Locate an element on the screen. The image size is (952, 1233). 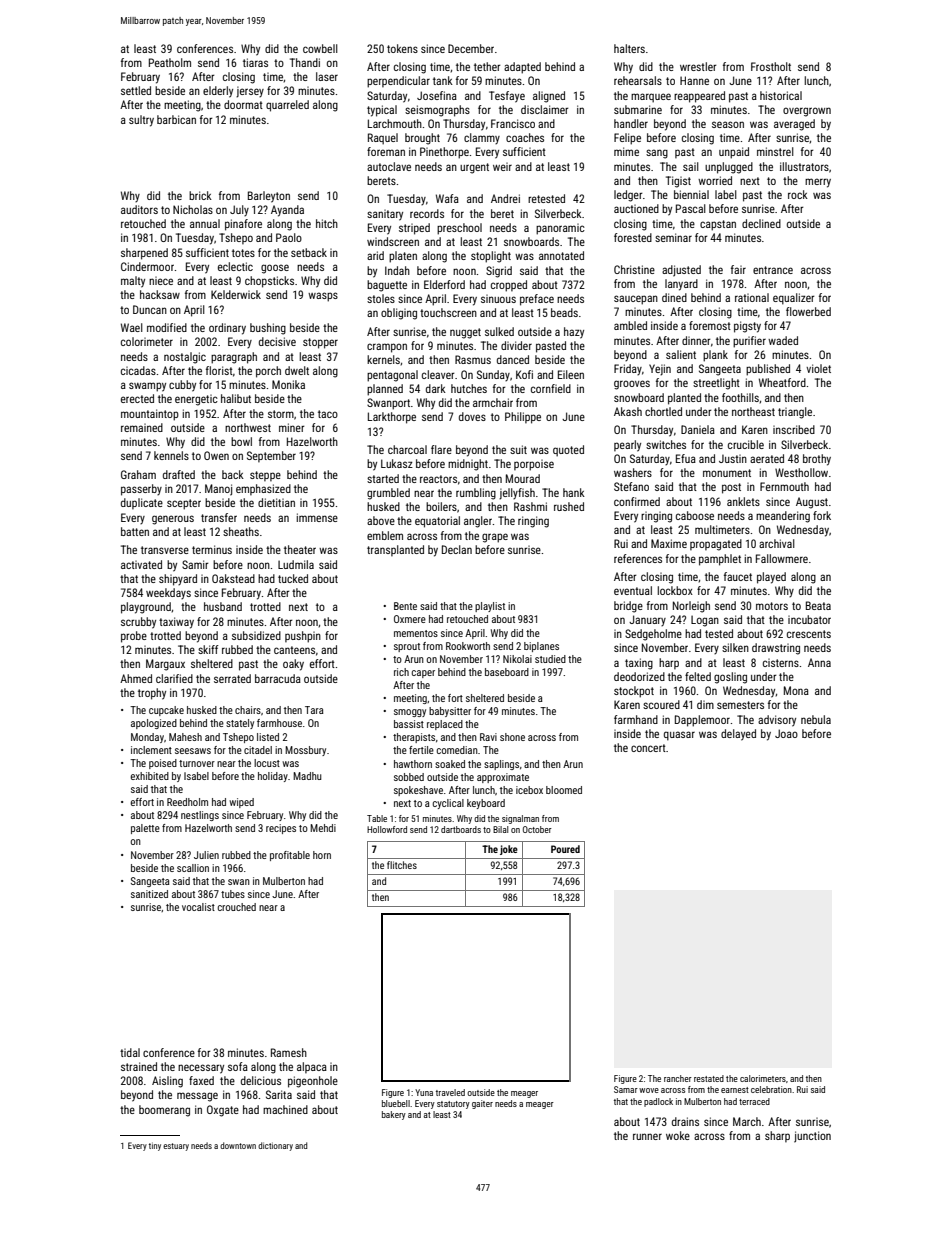
traveled is located at coordinates (450, 1092).
